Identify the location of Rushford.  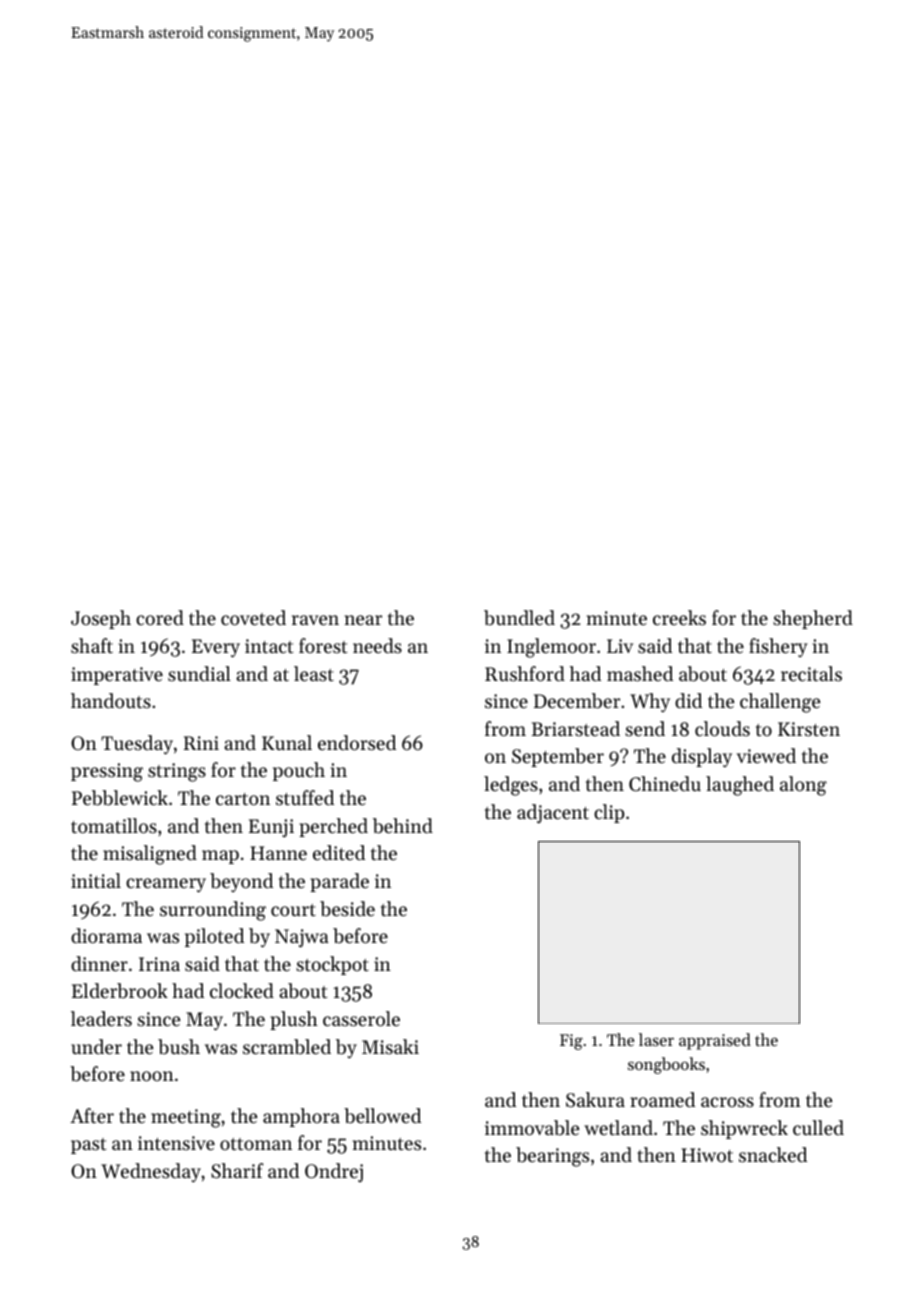
(525, 673).
